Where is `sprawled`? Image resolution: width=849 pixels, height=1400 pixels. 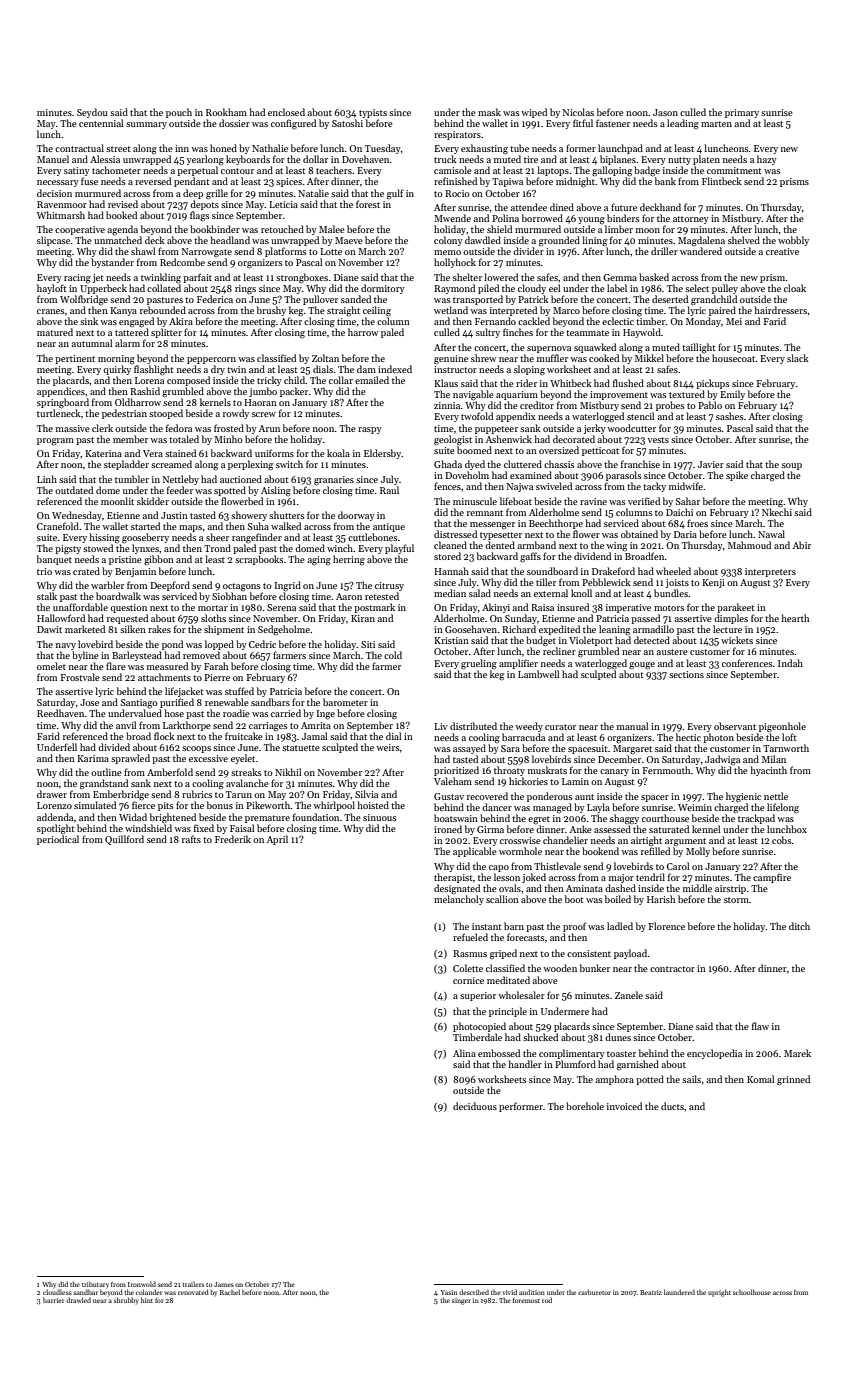 sprawled is located at coordinates (130, 759).
